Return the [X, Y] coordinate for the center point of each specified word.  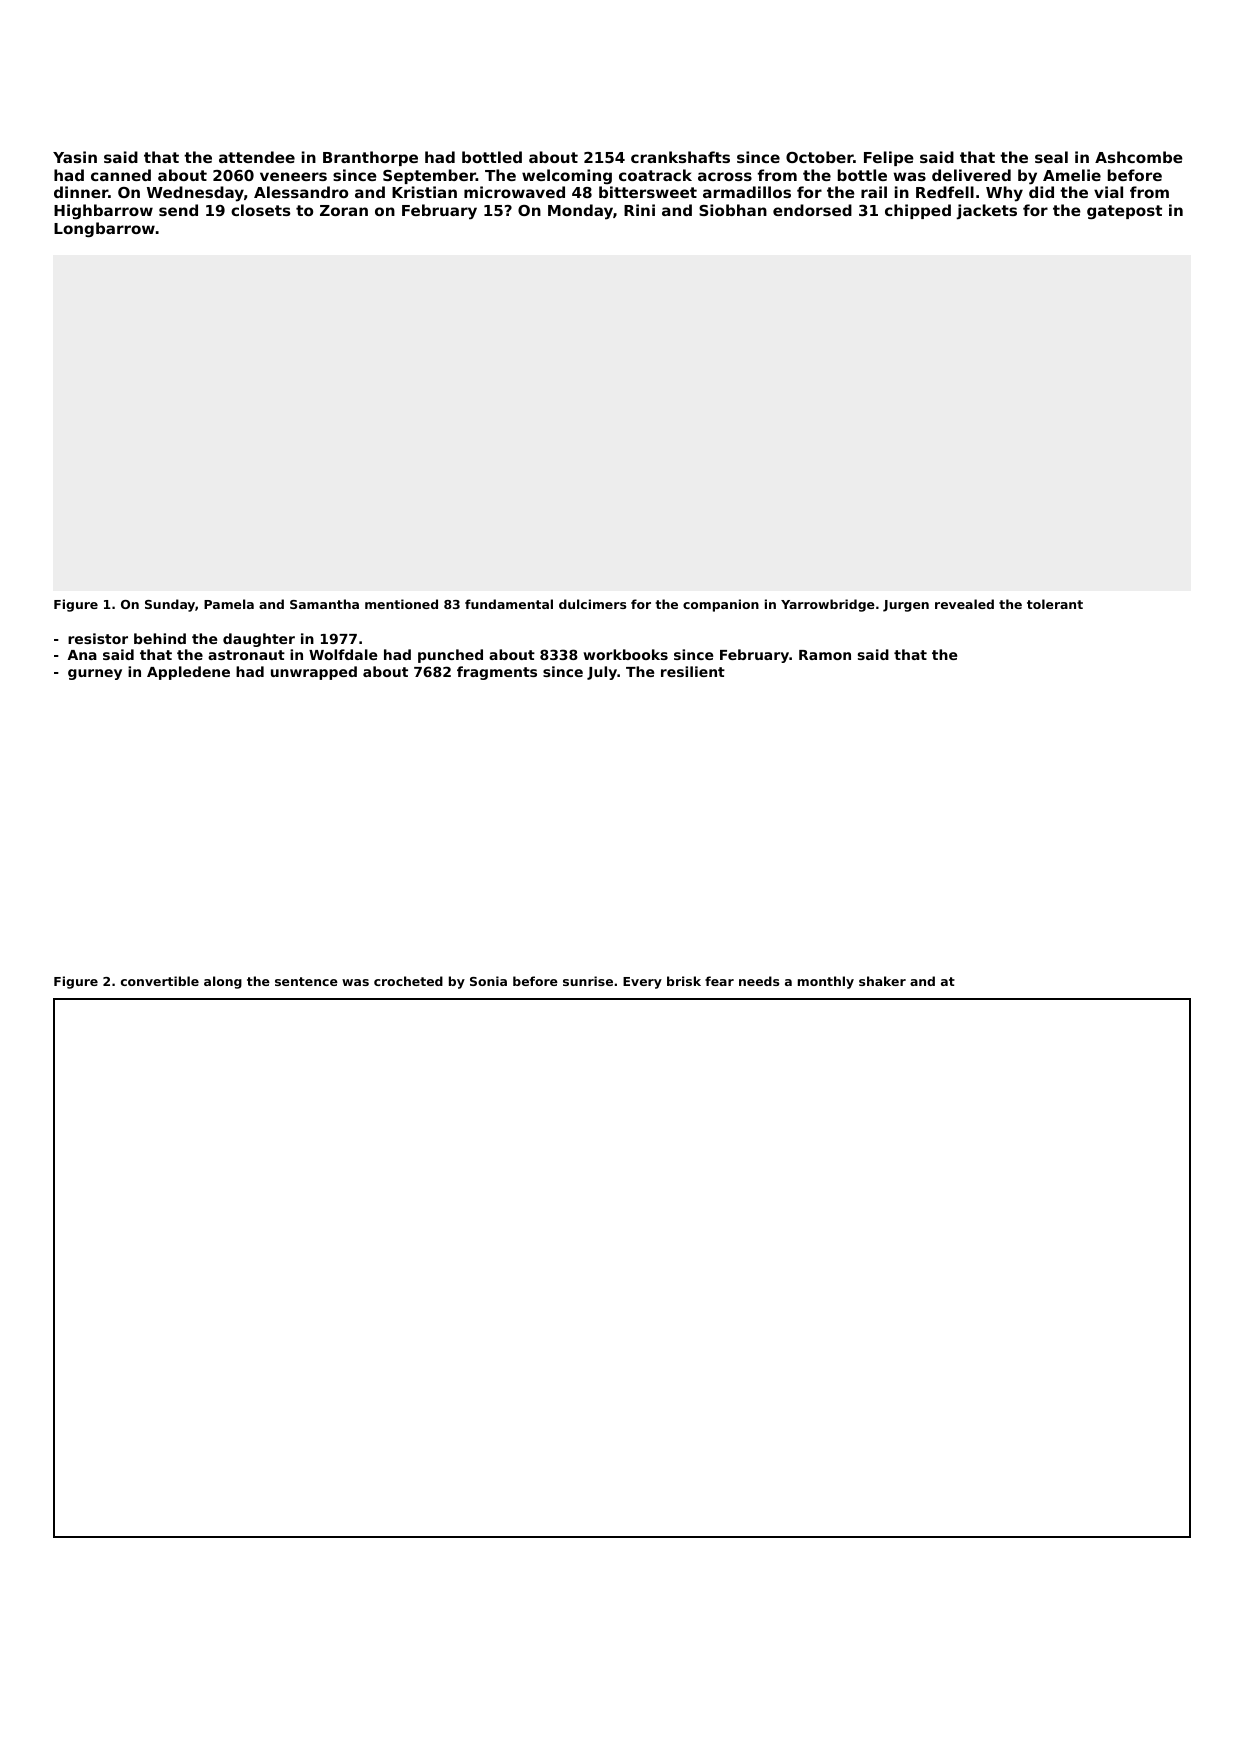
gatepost [1124, 212]
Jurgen [906, 606]
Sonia [488, 981]
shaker [882, 981]
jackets [986, 212]
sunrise [588, 981]
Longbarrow [104, 229]
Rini [639, 210]
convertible [160, 981]
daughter [259, 640]
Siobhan [733, 210]
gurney [95, 674]
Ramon [825, 655]
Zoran [344, 210]
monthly [826, 982]
